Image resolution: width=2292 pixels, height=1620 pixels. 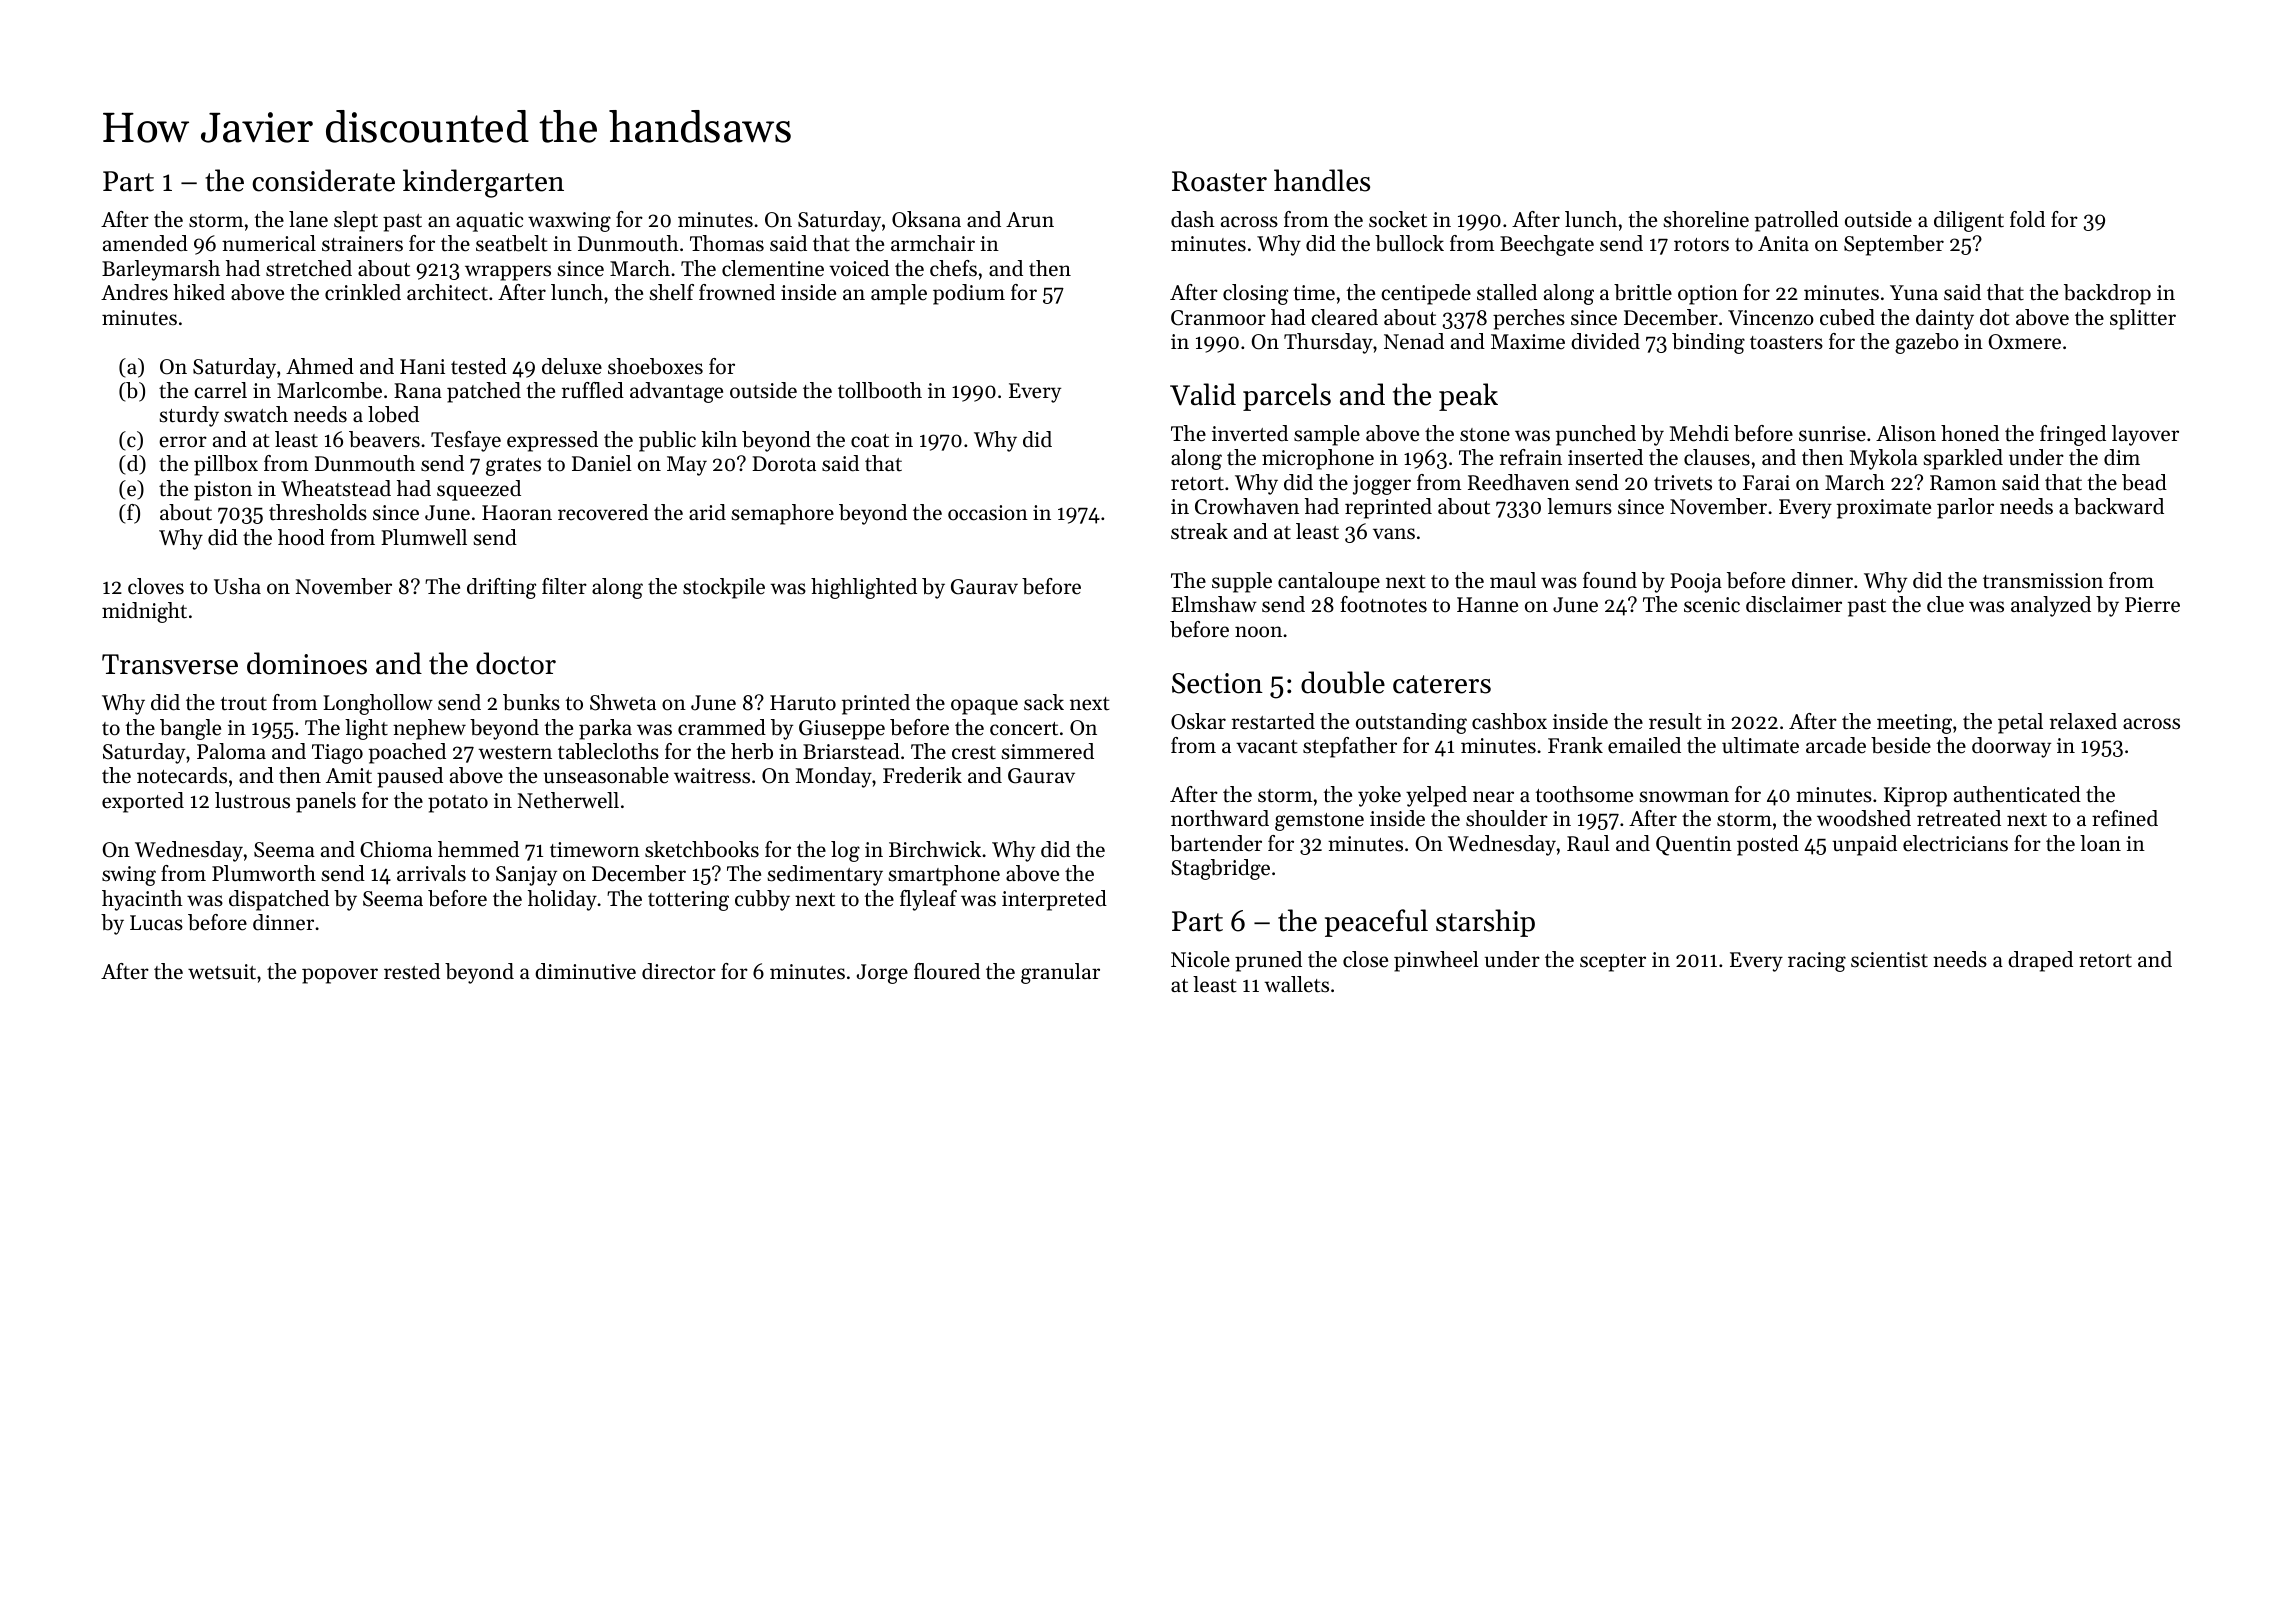 What do you see at coordinates (323, 180) in the page?
I see `considerate` at bounding box center [323, 180].
